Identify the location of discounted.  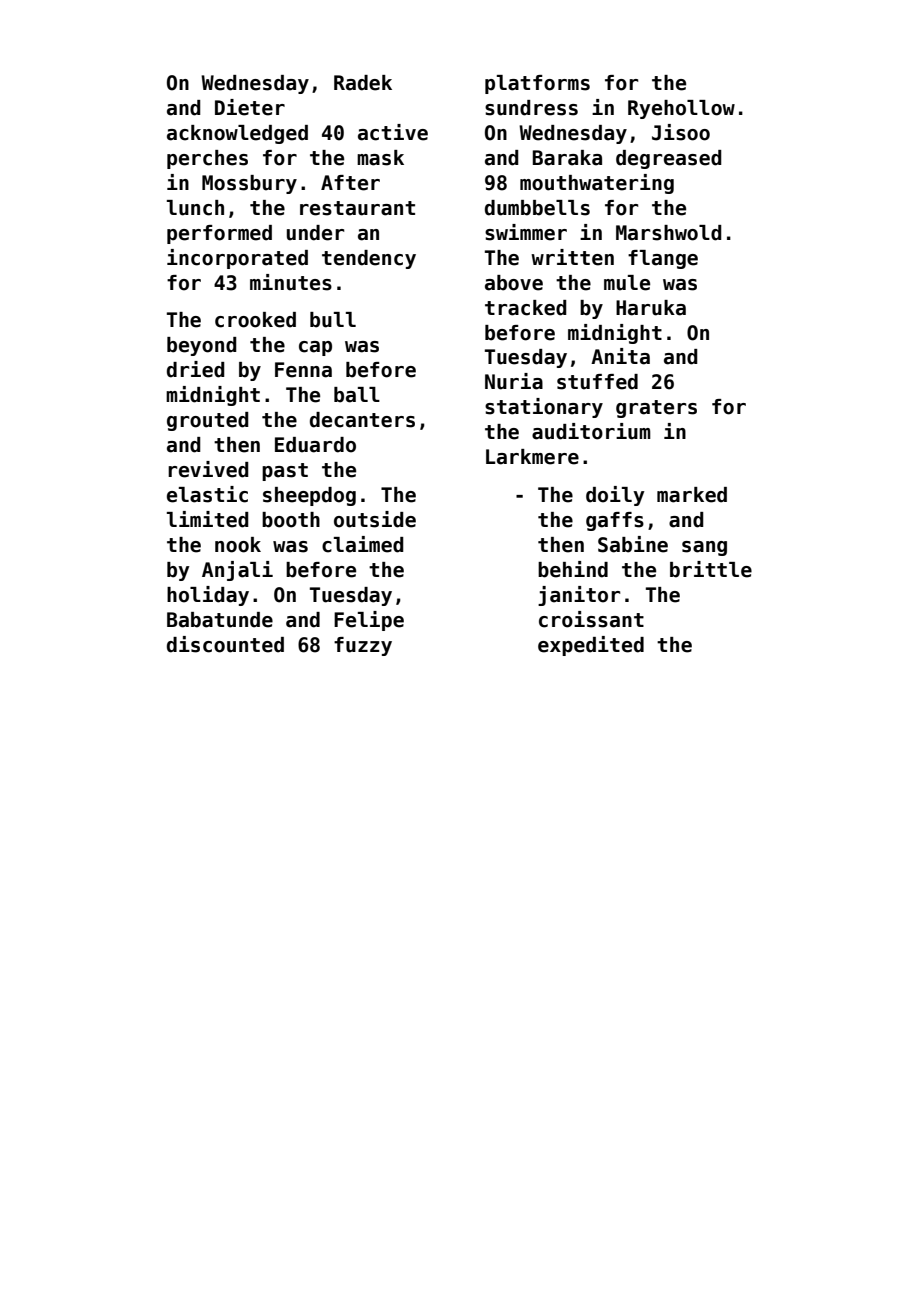
(225, 644).
